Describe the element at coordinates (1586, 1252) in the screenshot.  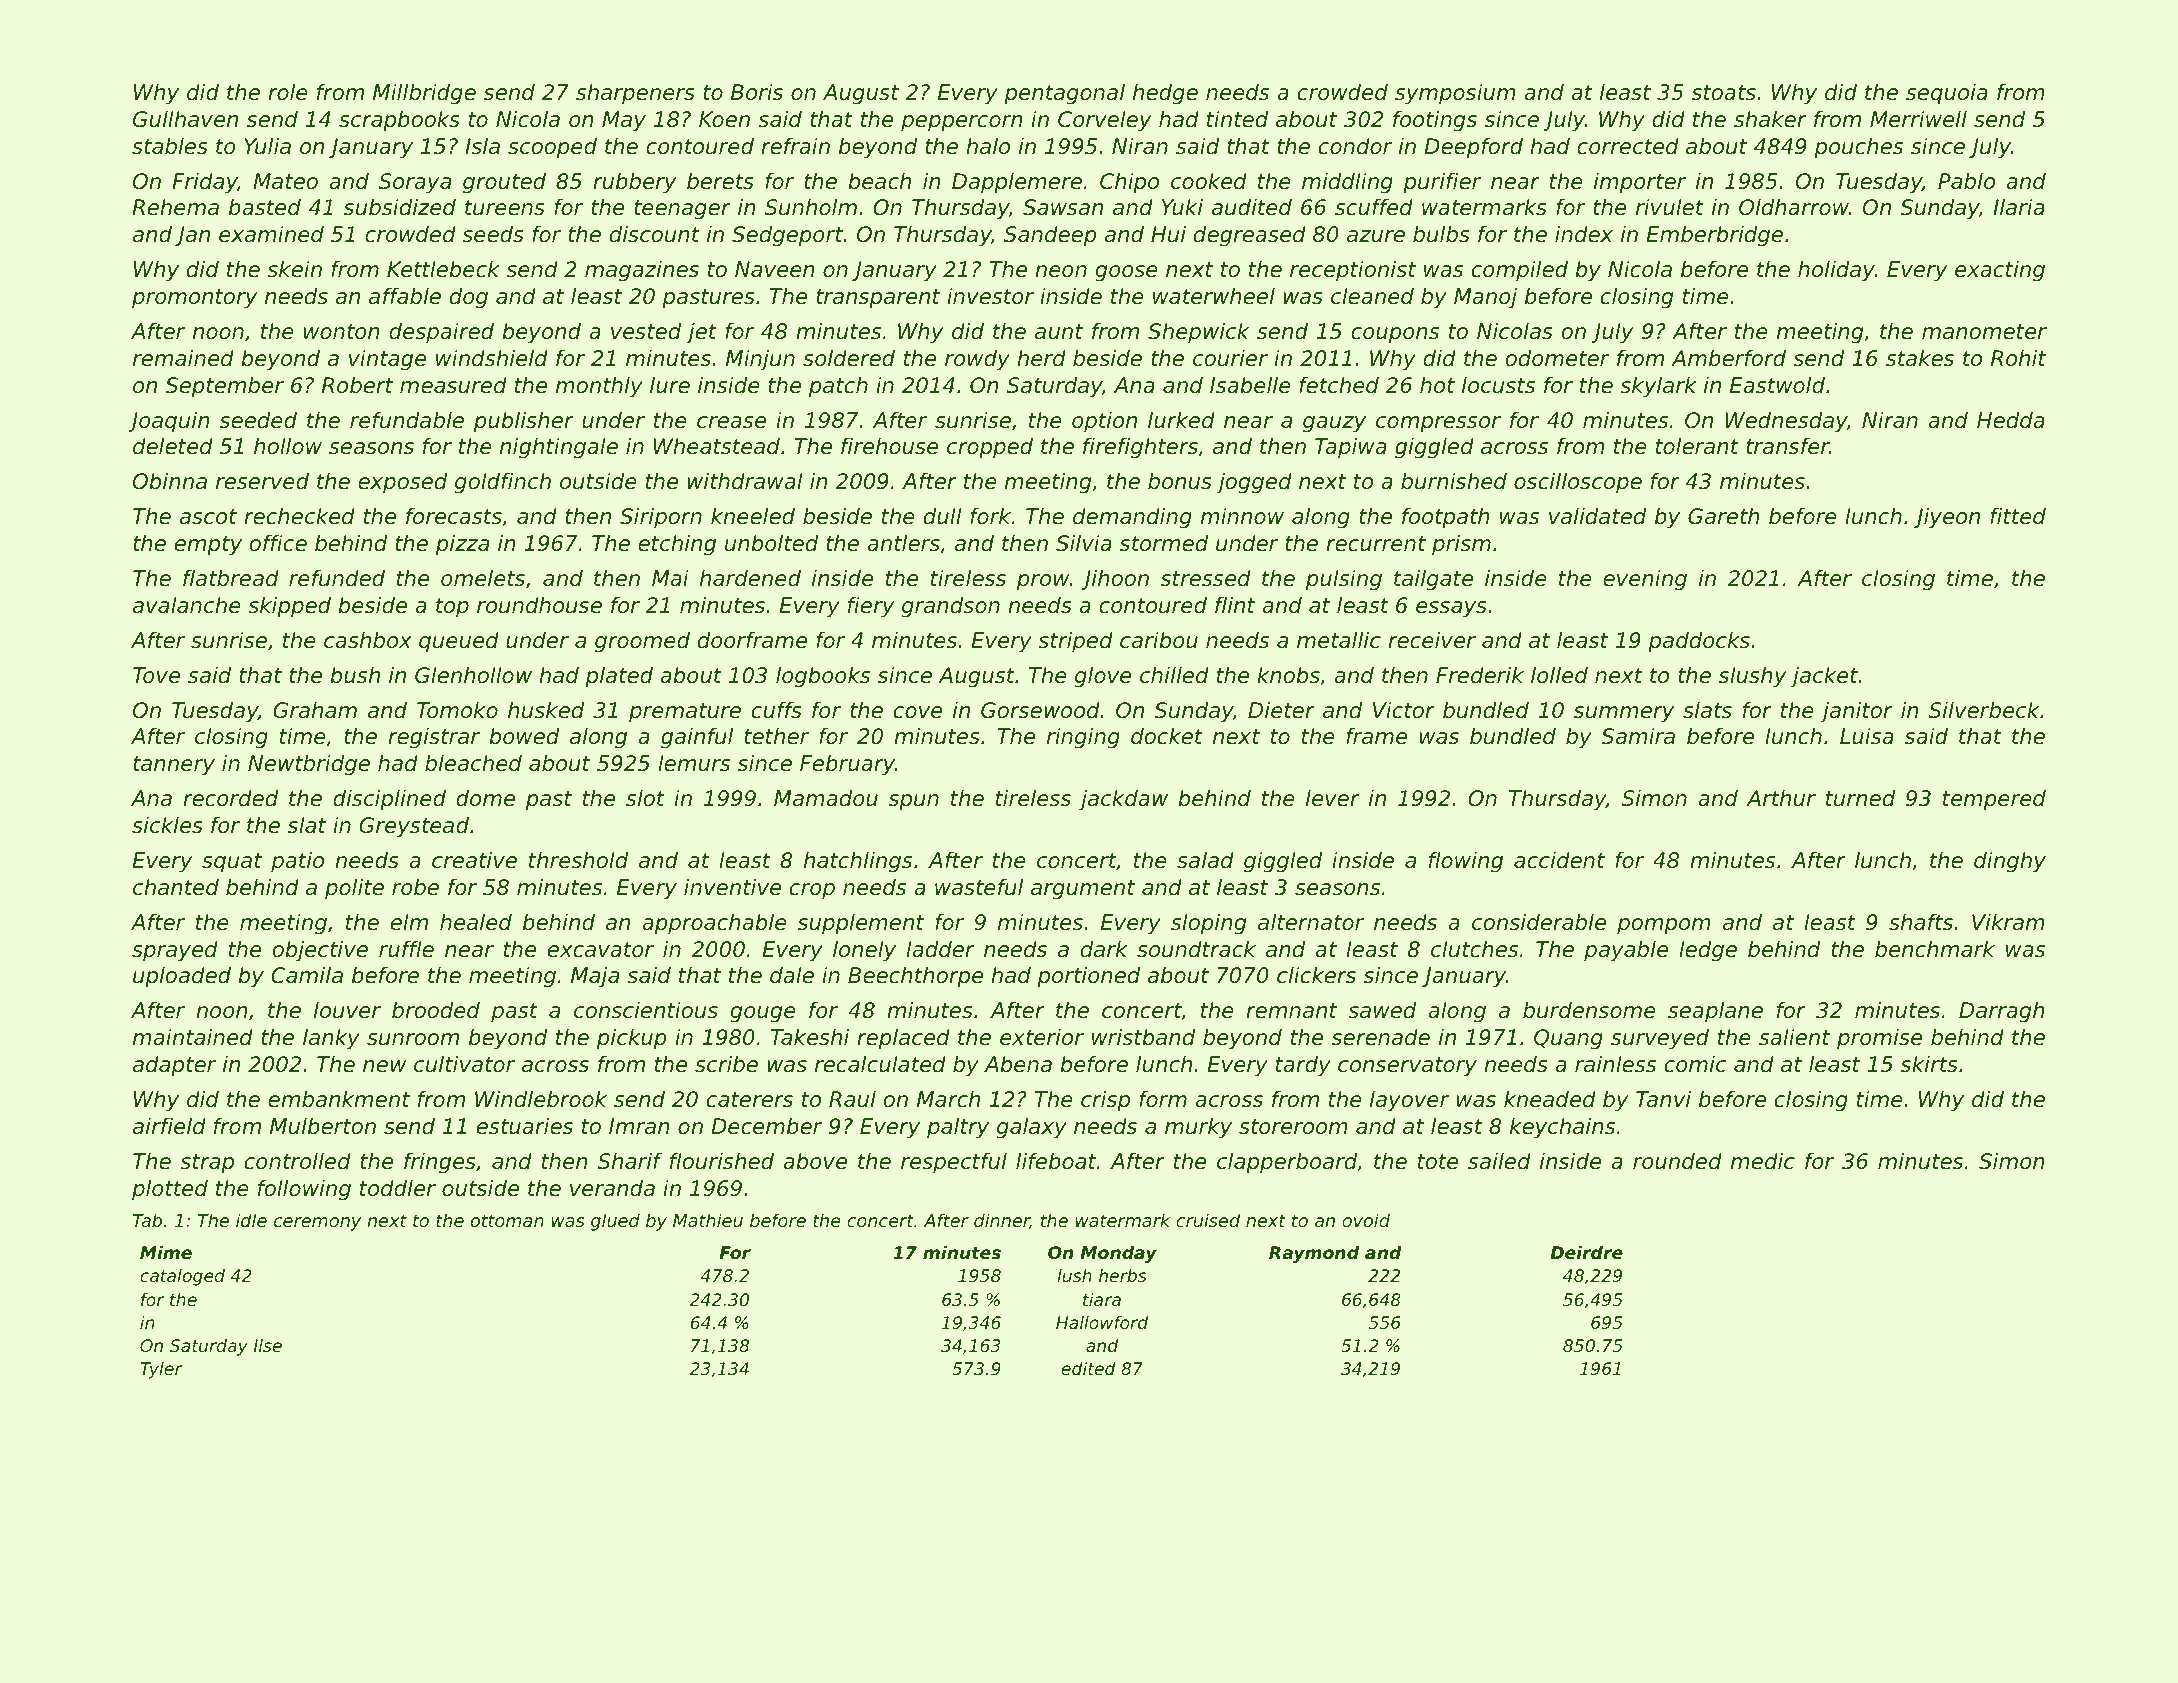
I see `Deirdre` at that location.
